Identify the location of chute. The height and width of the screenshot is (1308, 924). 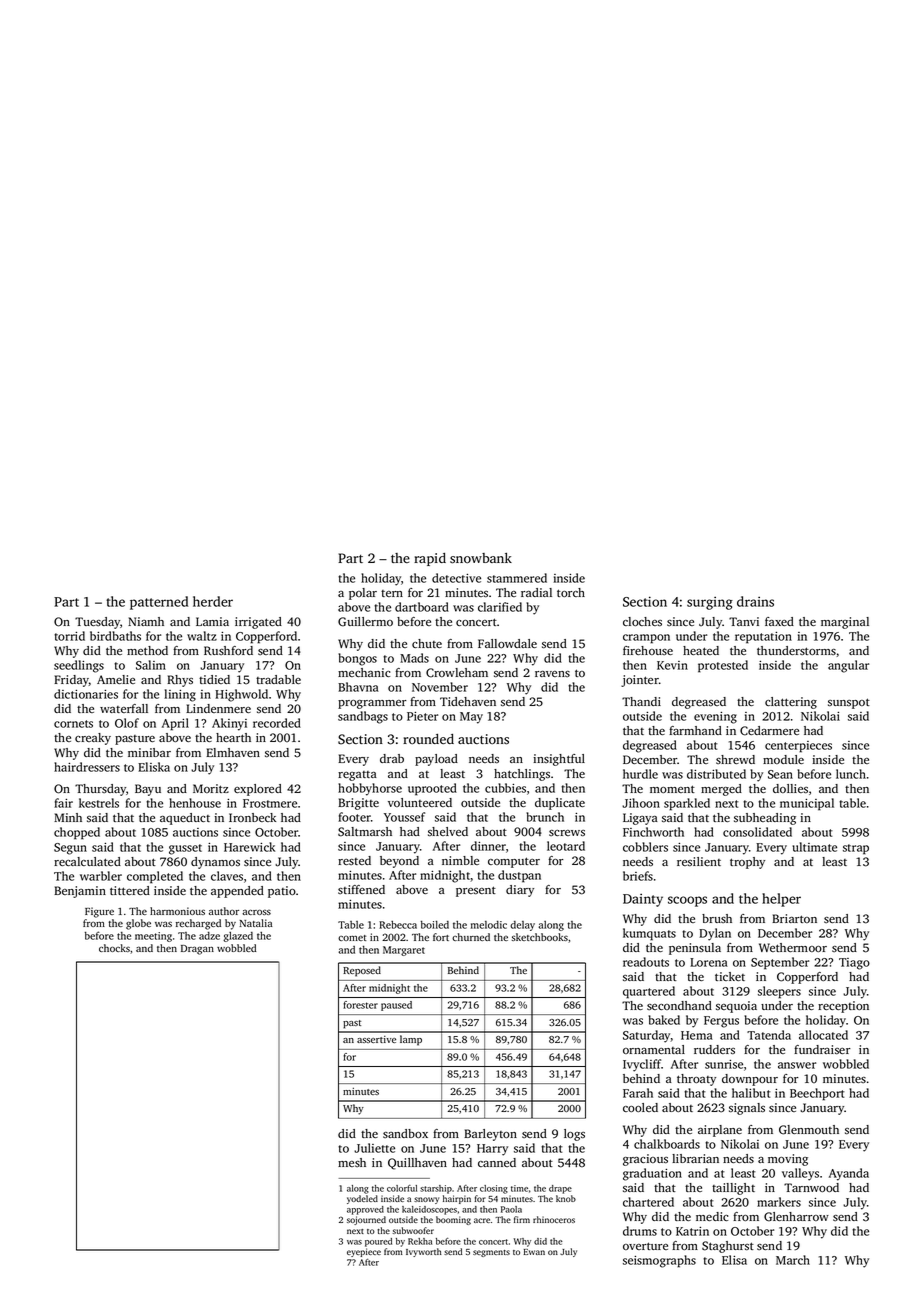
(427, 643).
